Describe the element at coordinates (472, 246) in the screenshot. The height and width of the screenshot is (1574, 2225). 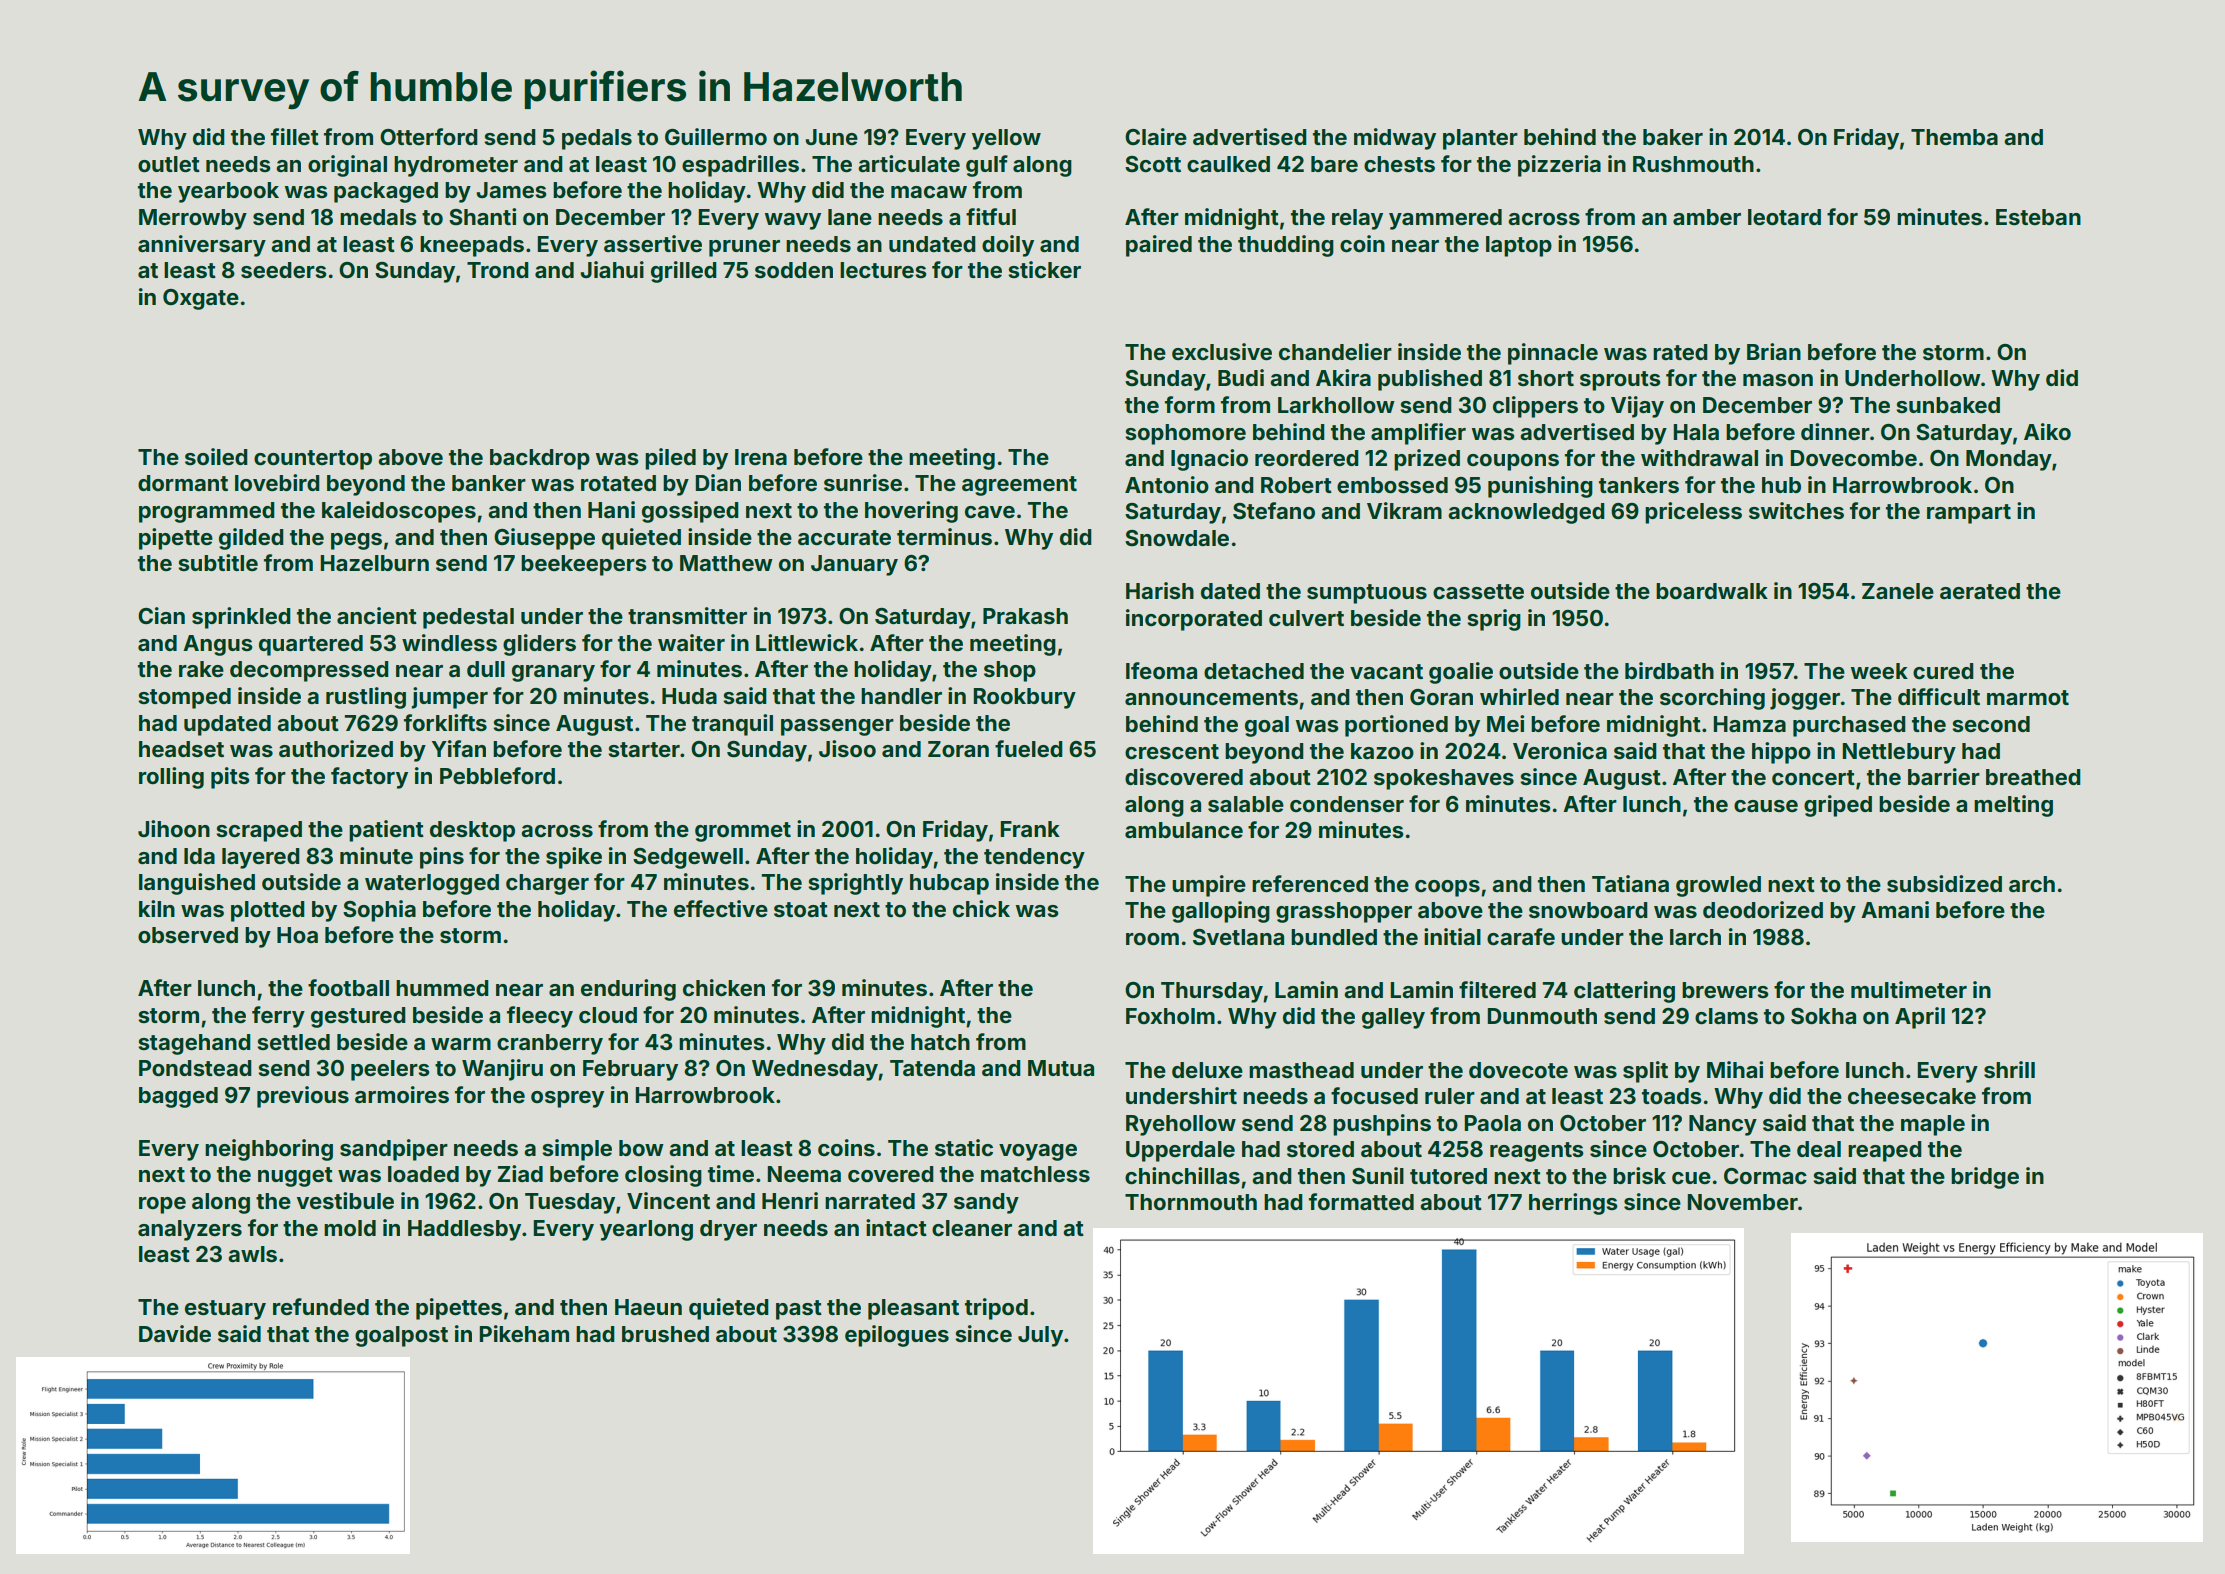
I see `kneepads` at that location.
